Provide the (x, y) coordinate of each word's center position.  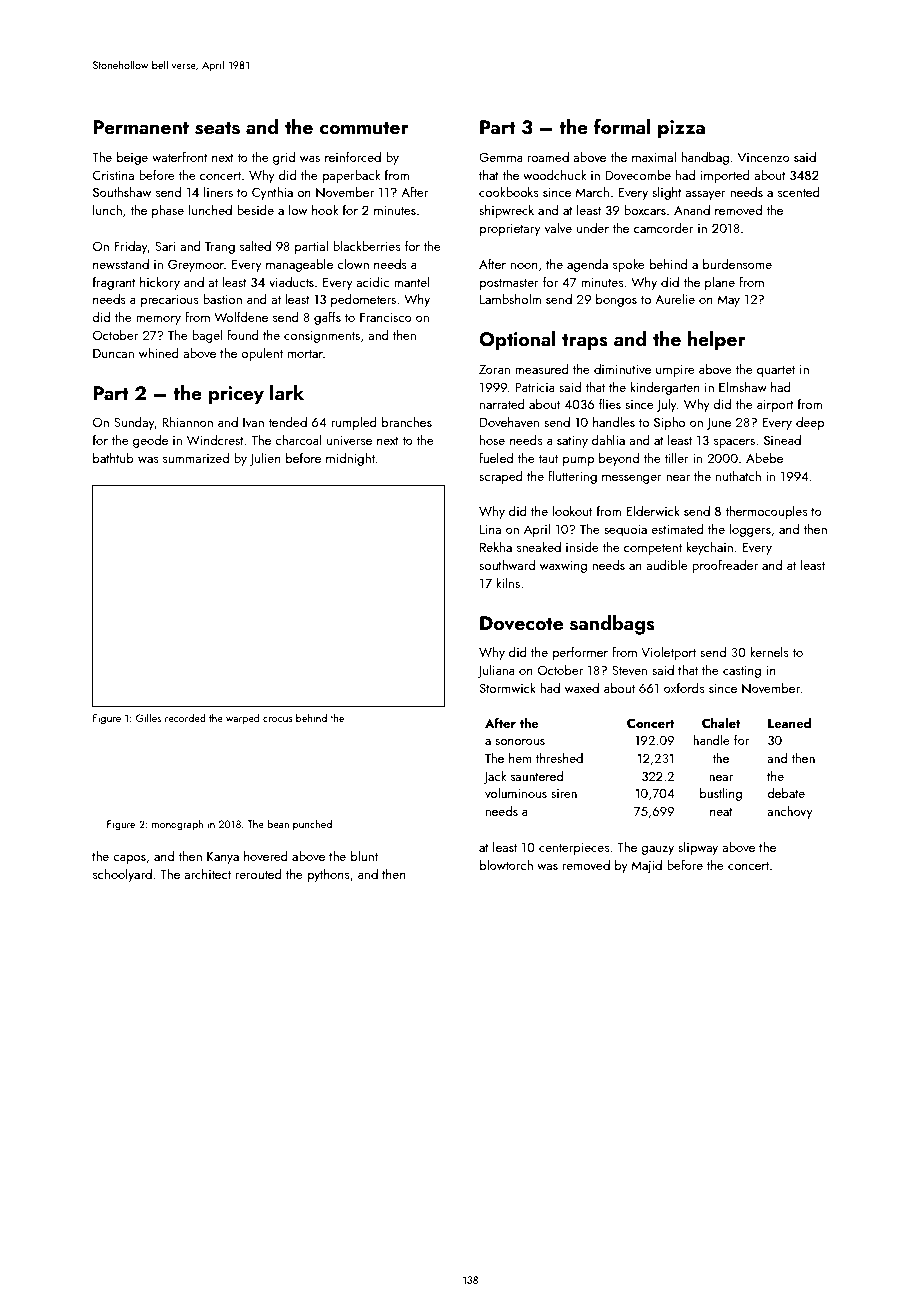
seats (217, 128)
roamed (548, 157)
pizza (681, 129)
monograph (177, 825)
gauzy (657, 850)
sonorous (520, 742)
